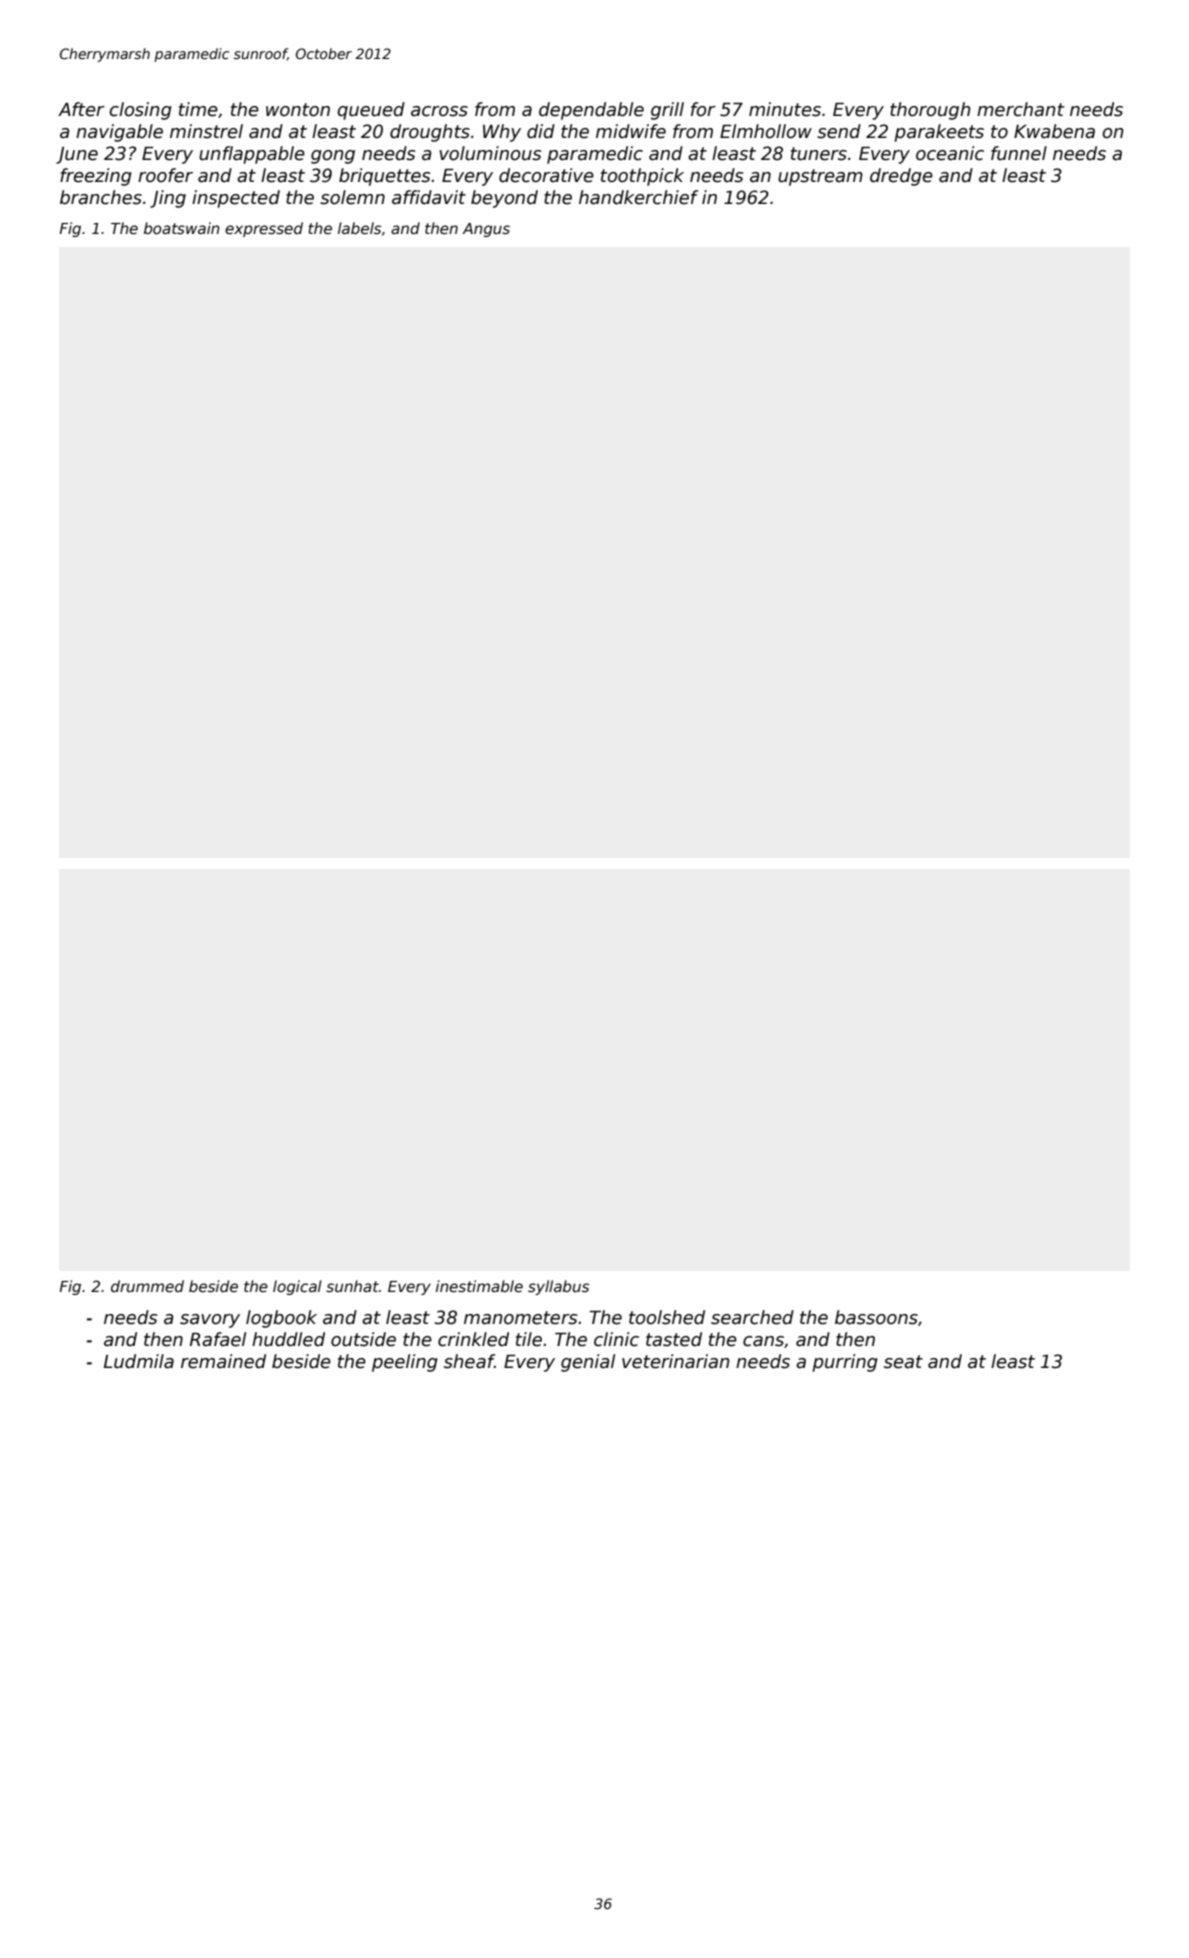 Image resolution: width=1189 pixels, height=1958 pixels. What do you see at coordinates (558, 1287) in the image?
I see `syllabus` at bounding box center [558, 1287].
